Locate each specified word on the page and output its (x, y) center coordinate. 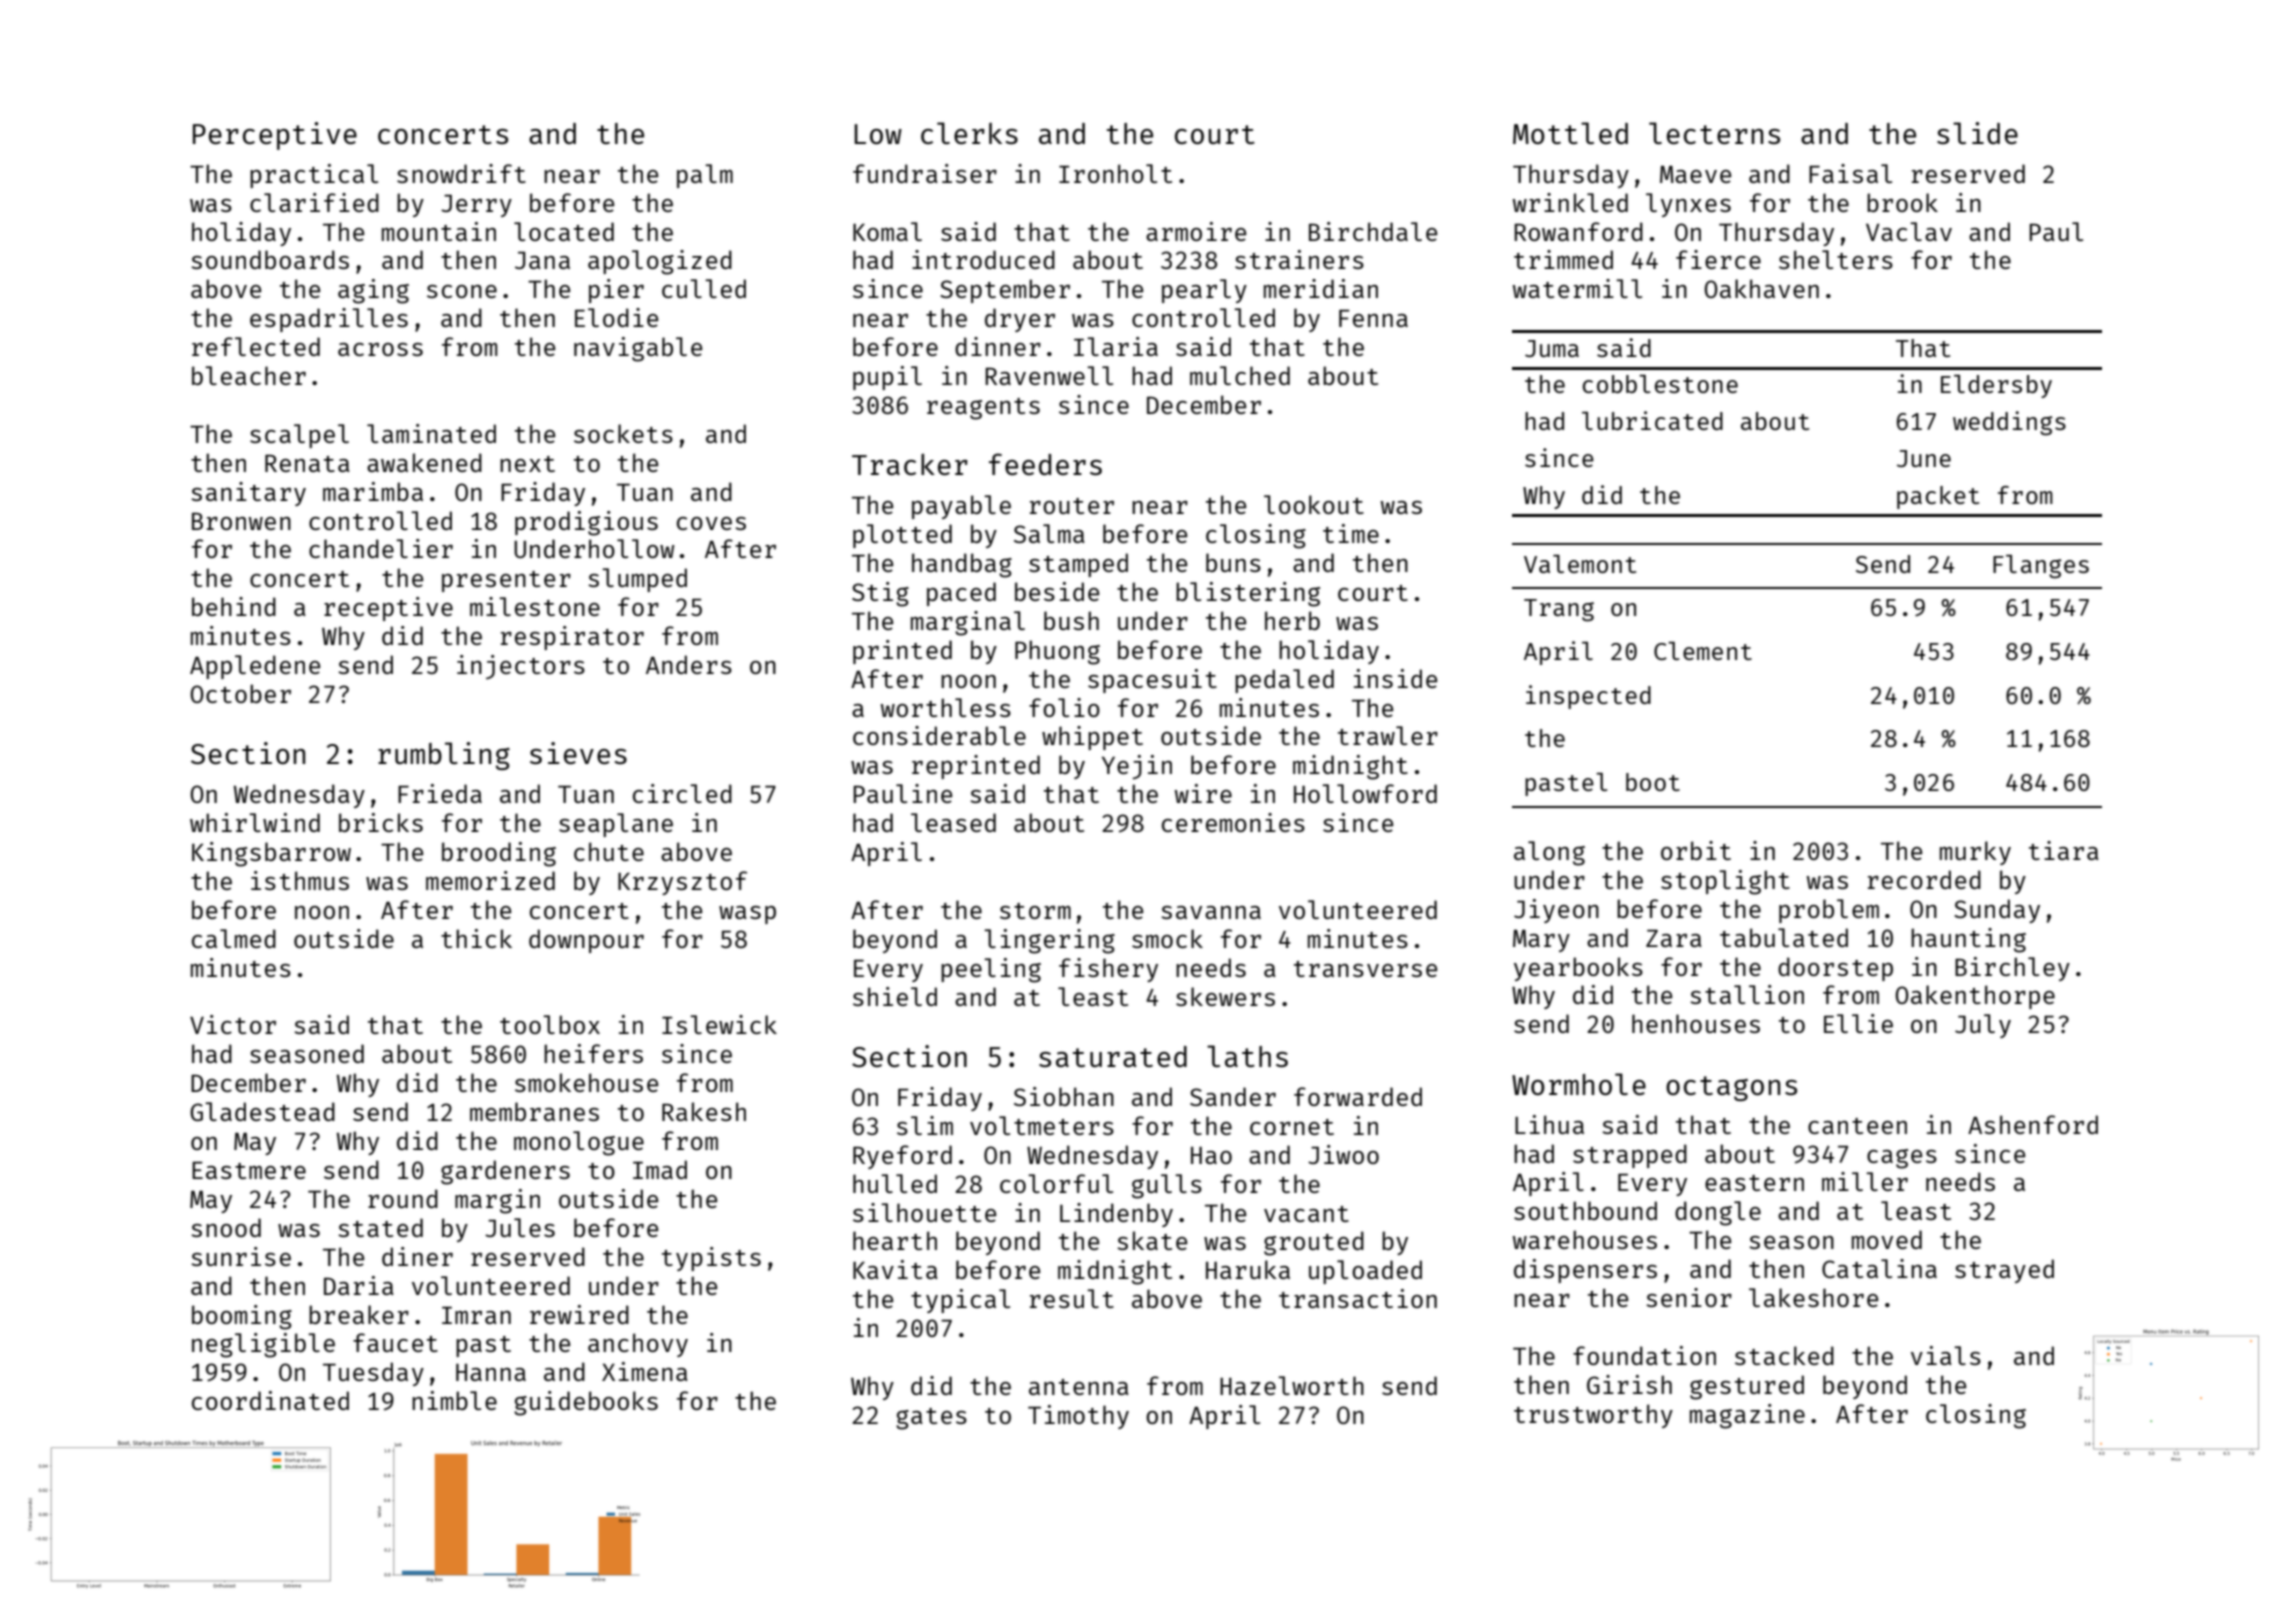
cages (1902, 1159)
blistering (1248, 594)
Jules (520, 1227)
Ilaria (1116, 346)
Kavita (895, 1269)
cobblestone (1660, 384)
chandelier (381, 548)
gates (931, 1419)
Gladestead (262, 1111)
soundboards (270, 259)
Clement (1703, 651)
